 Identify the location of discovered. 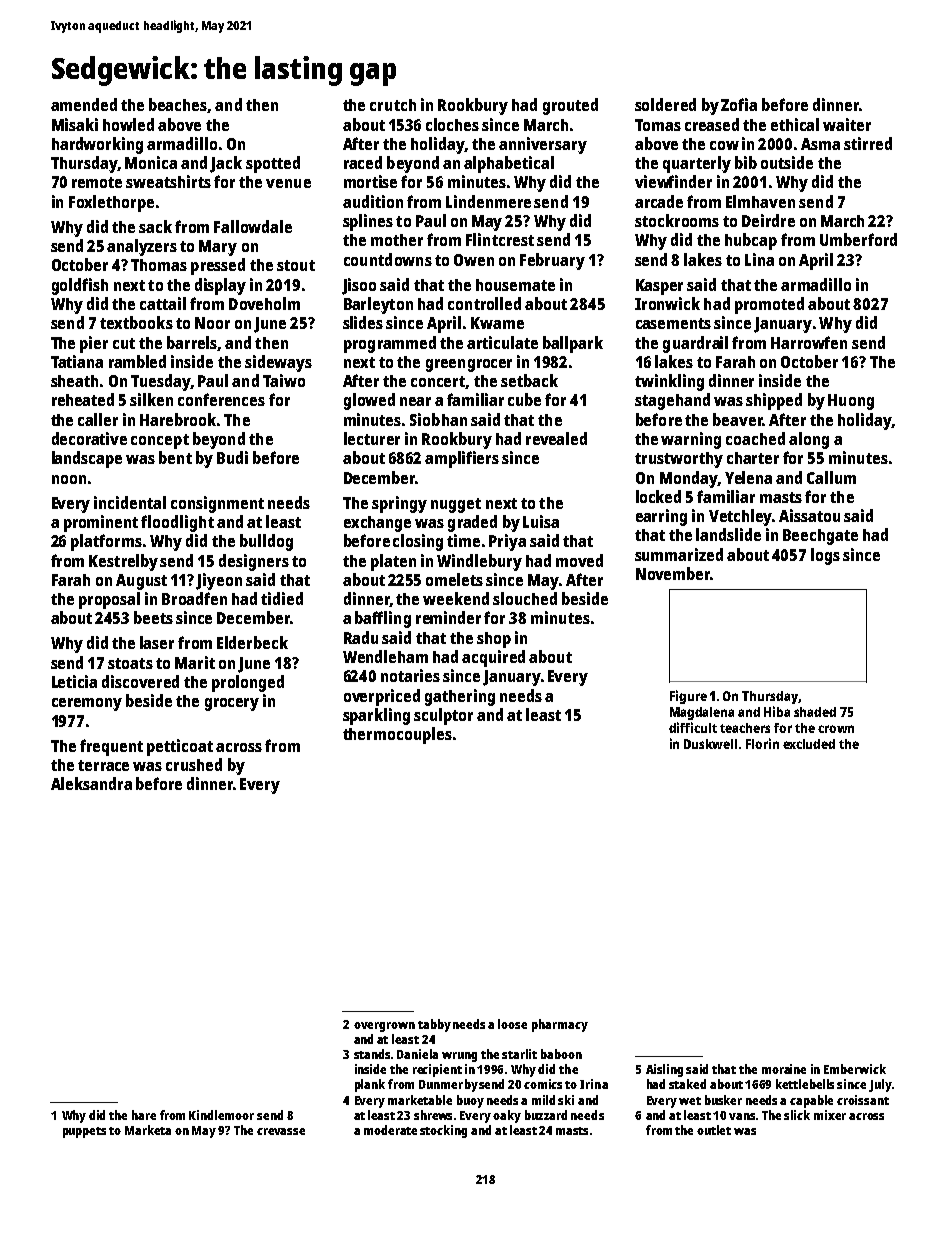
(140, 681).
